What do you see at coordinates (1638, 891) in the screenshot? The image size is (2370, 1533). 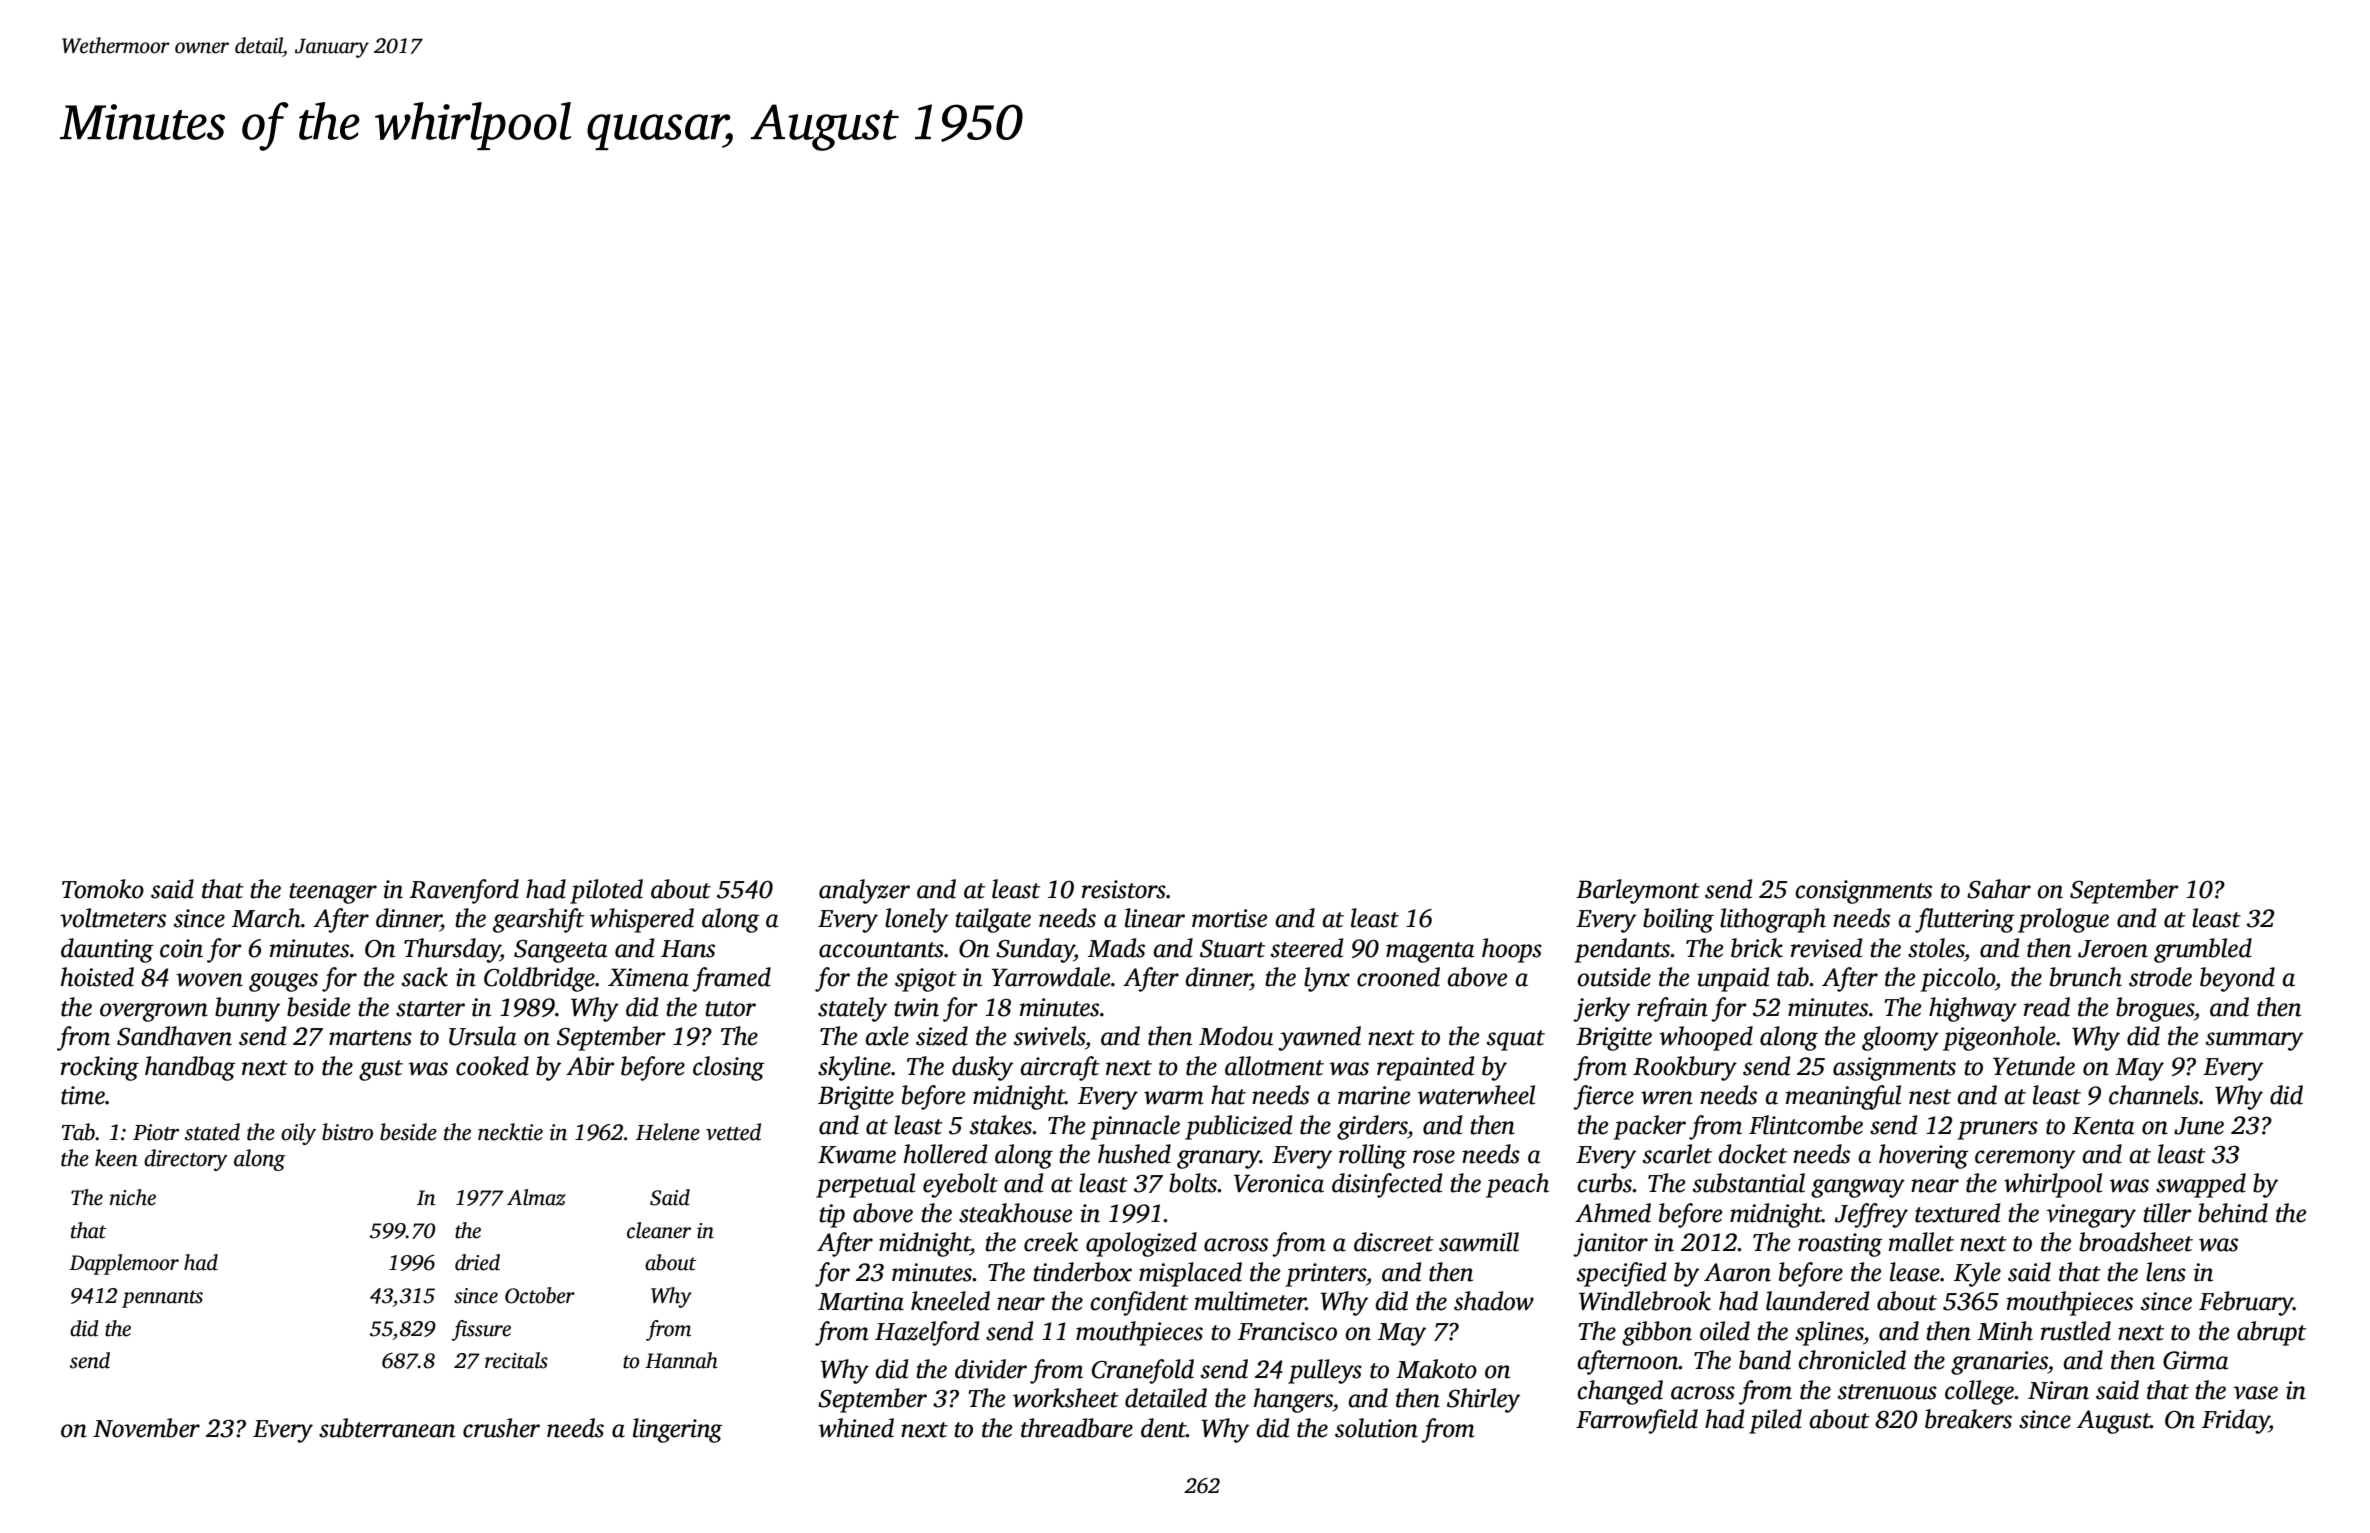 I see `Barleymont` at bounding box center [1638, 891].
